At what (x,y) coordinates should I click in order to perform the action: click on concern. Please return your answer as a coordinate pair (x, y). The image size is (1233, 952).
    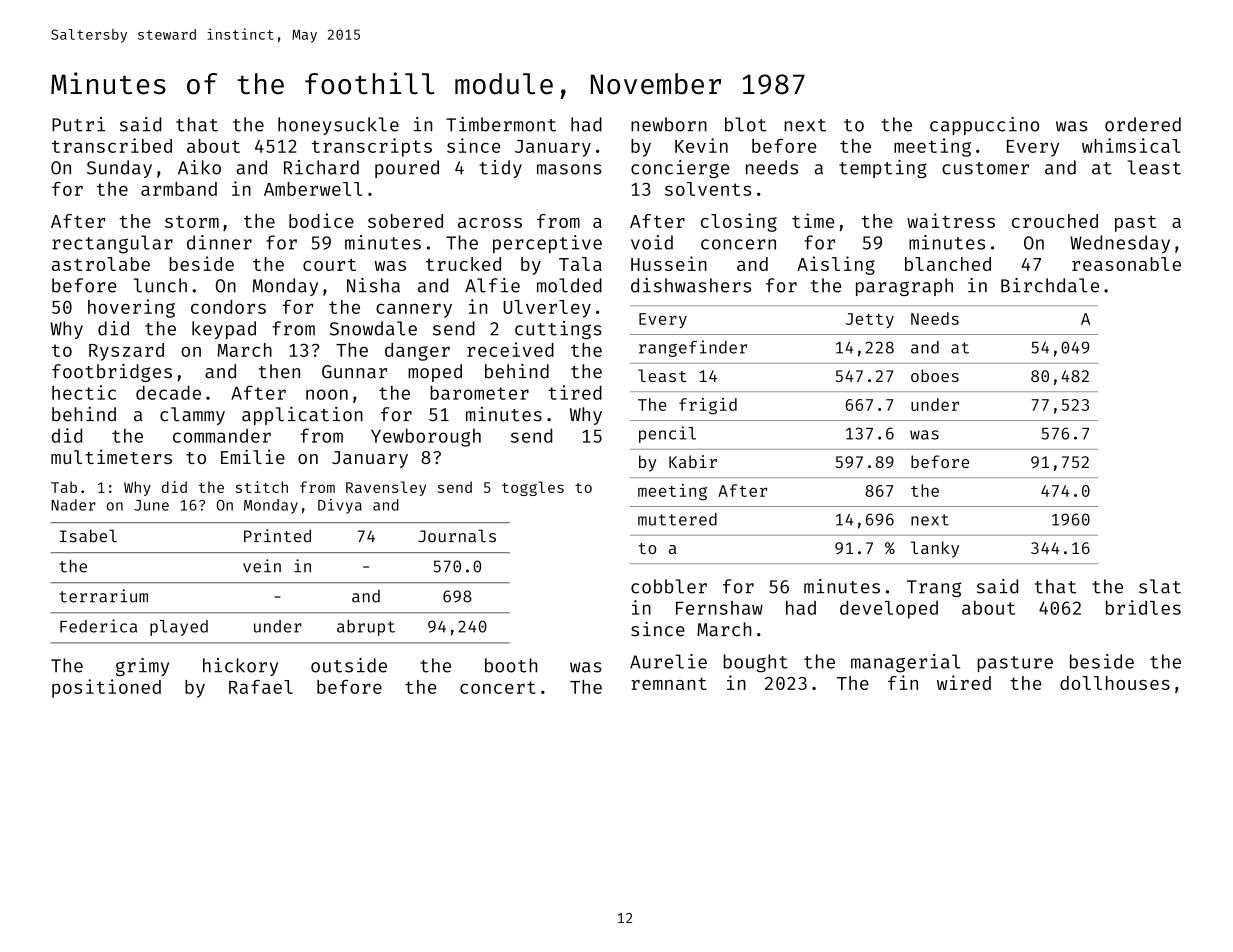
    Looking at the image, I should click on (738, 244).
